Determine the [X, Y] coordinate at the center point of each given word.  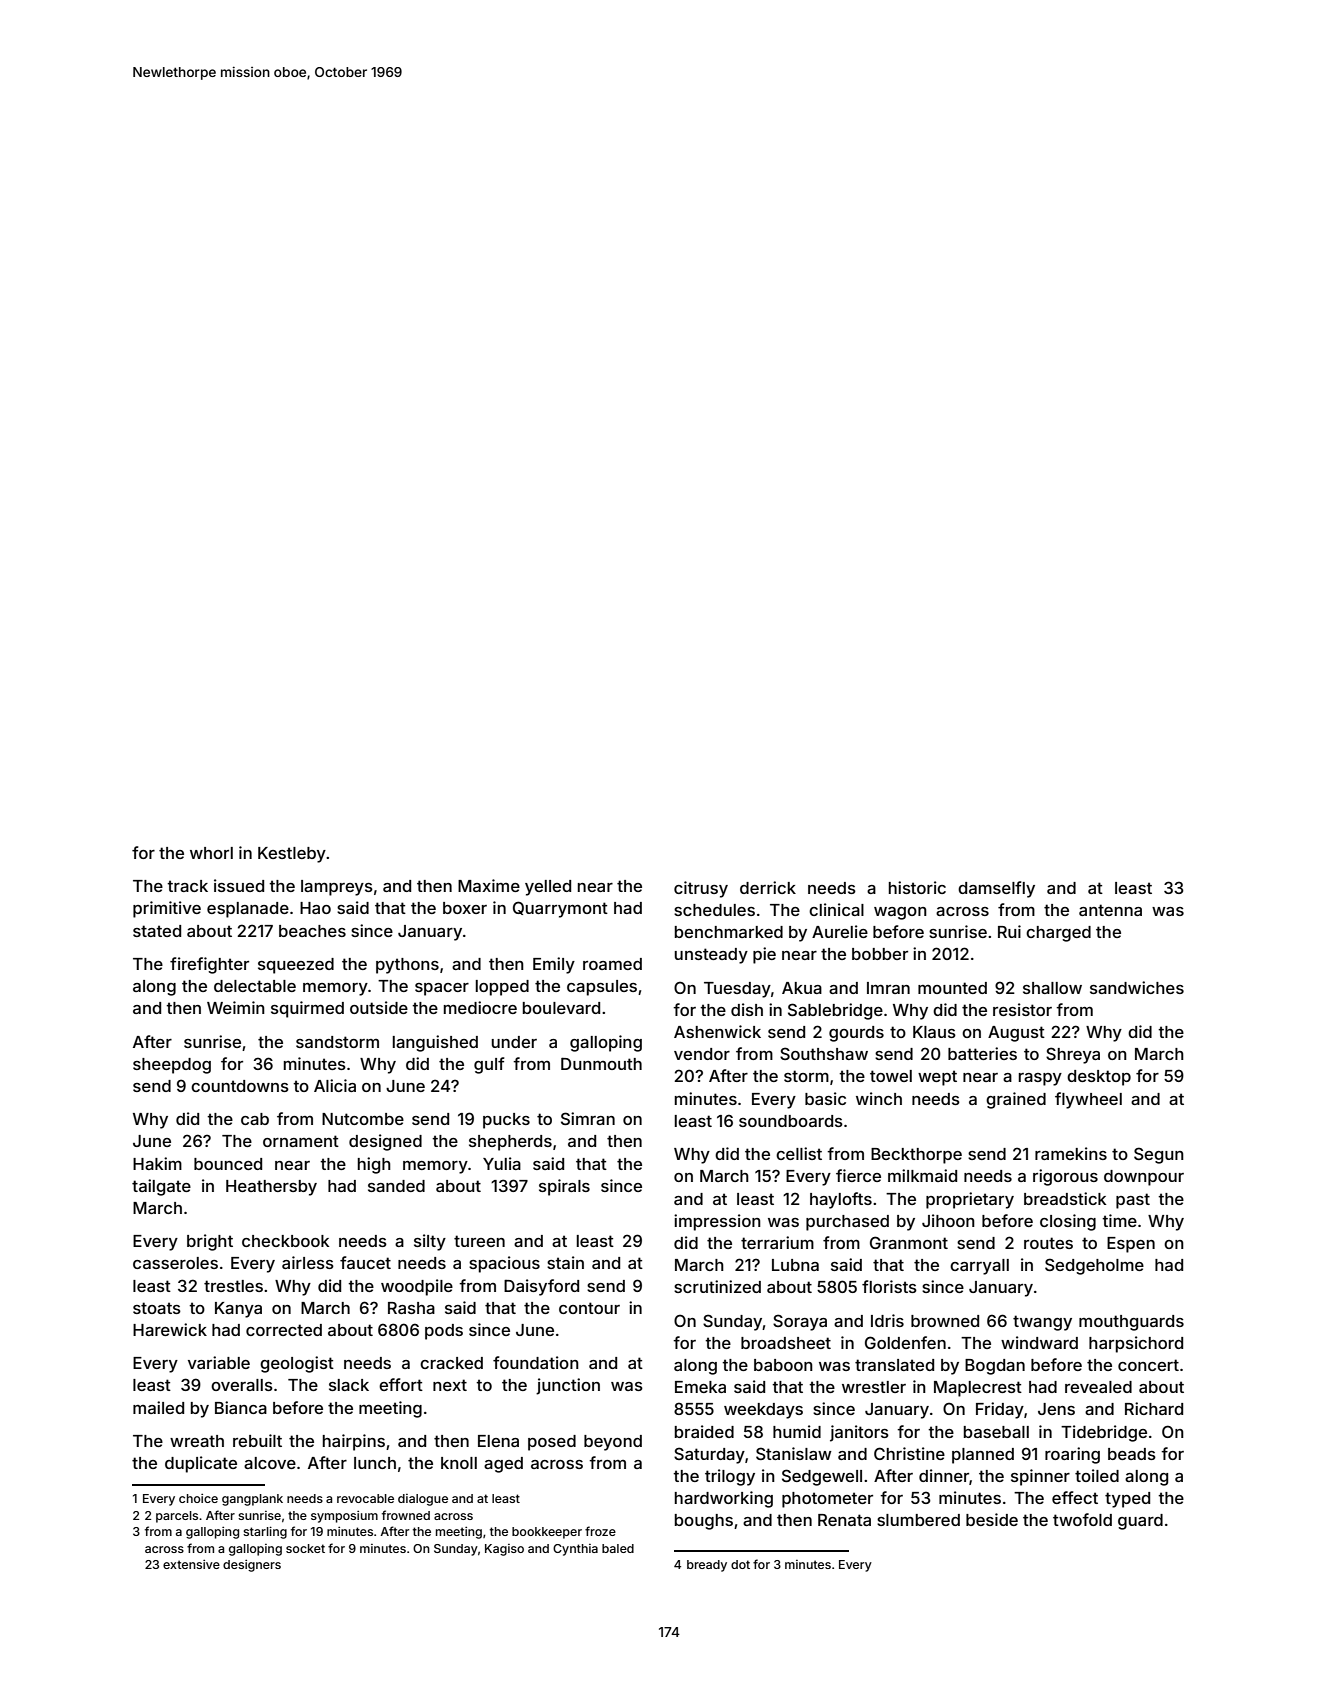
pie [764, 955]
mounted [952, 988]
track [187, 886]
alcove [270, 1463]
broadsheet [786, 1343]
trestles [233, 1286]
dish [747, 1009]
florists [889, 1286]
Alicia [335, 1085]
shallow [1052, 988]
